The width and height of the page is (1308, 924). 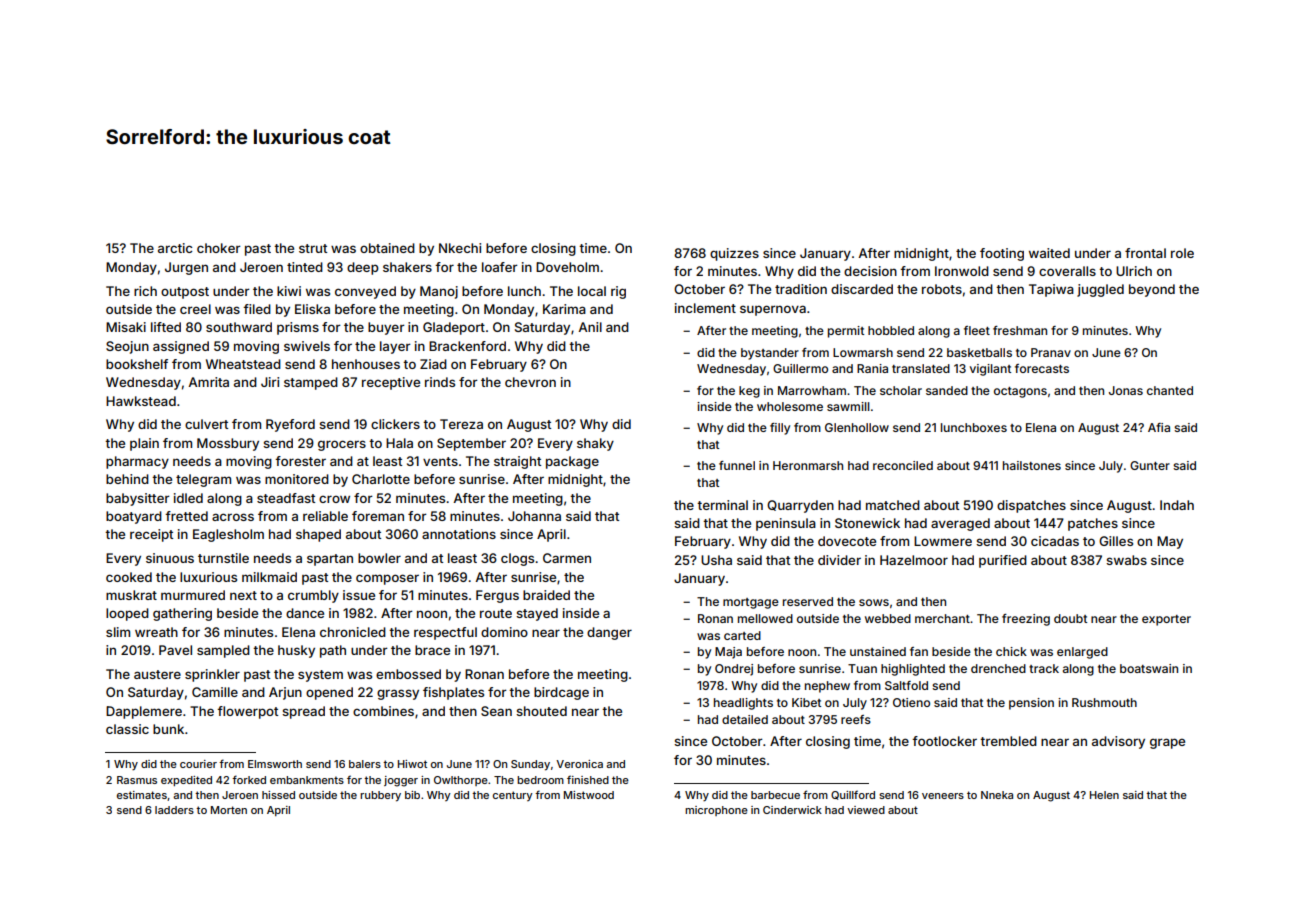 I want to click on Gunter, so click(x=1150, y=465).
